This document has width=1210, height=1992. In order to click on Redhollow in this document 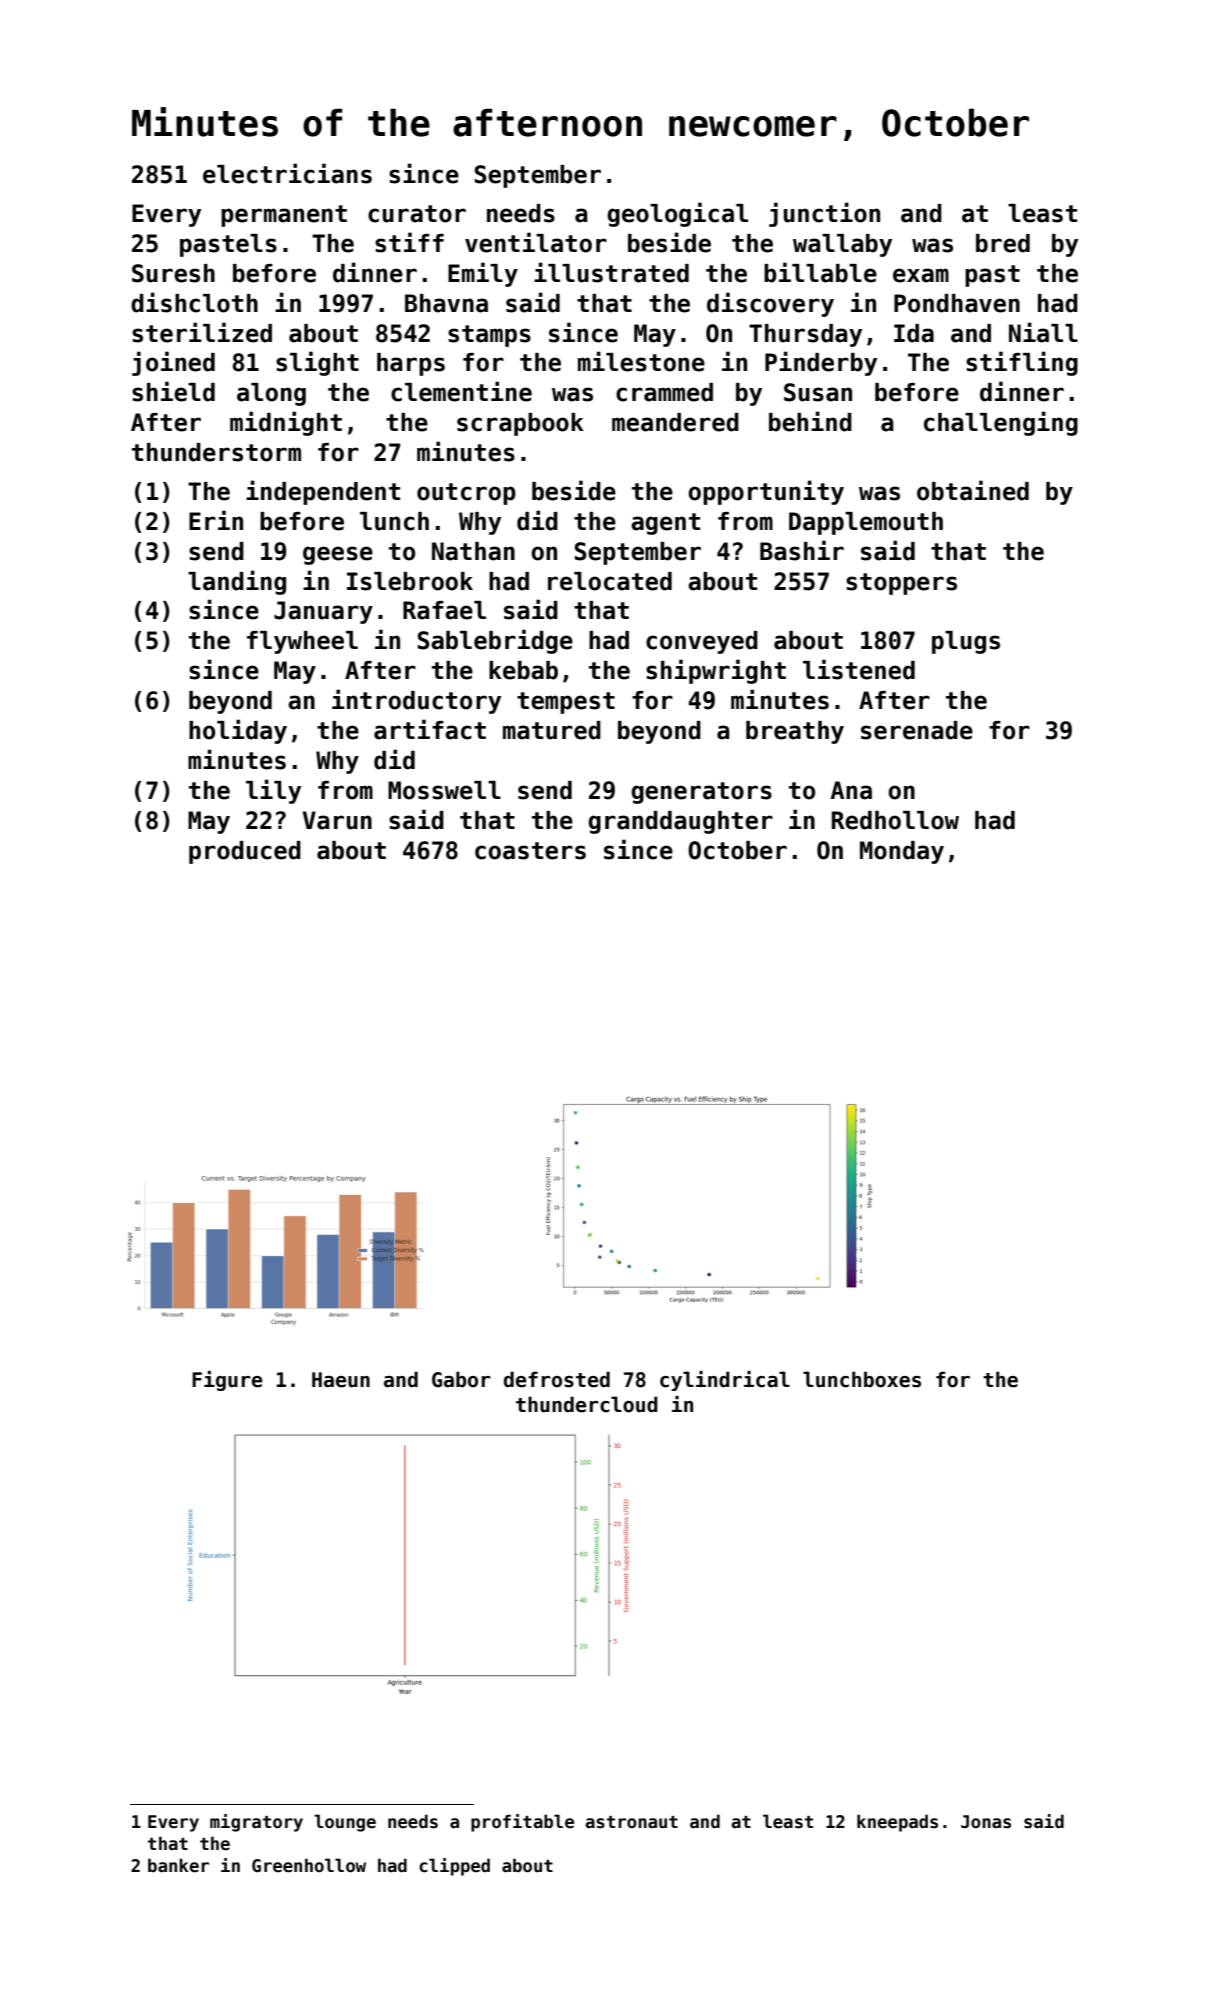, I will do `click(895, 820)`.
